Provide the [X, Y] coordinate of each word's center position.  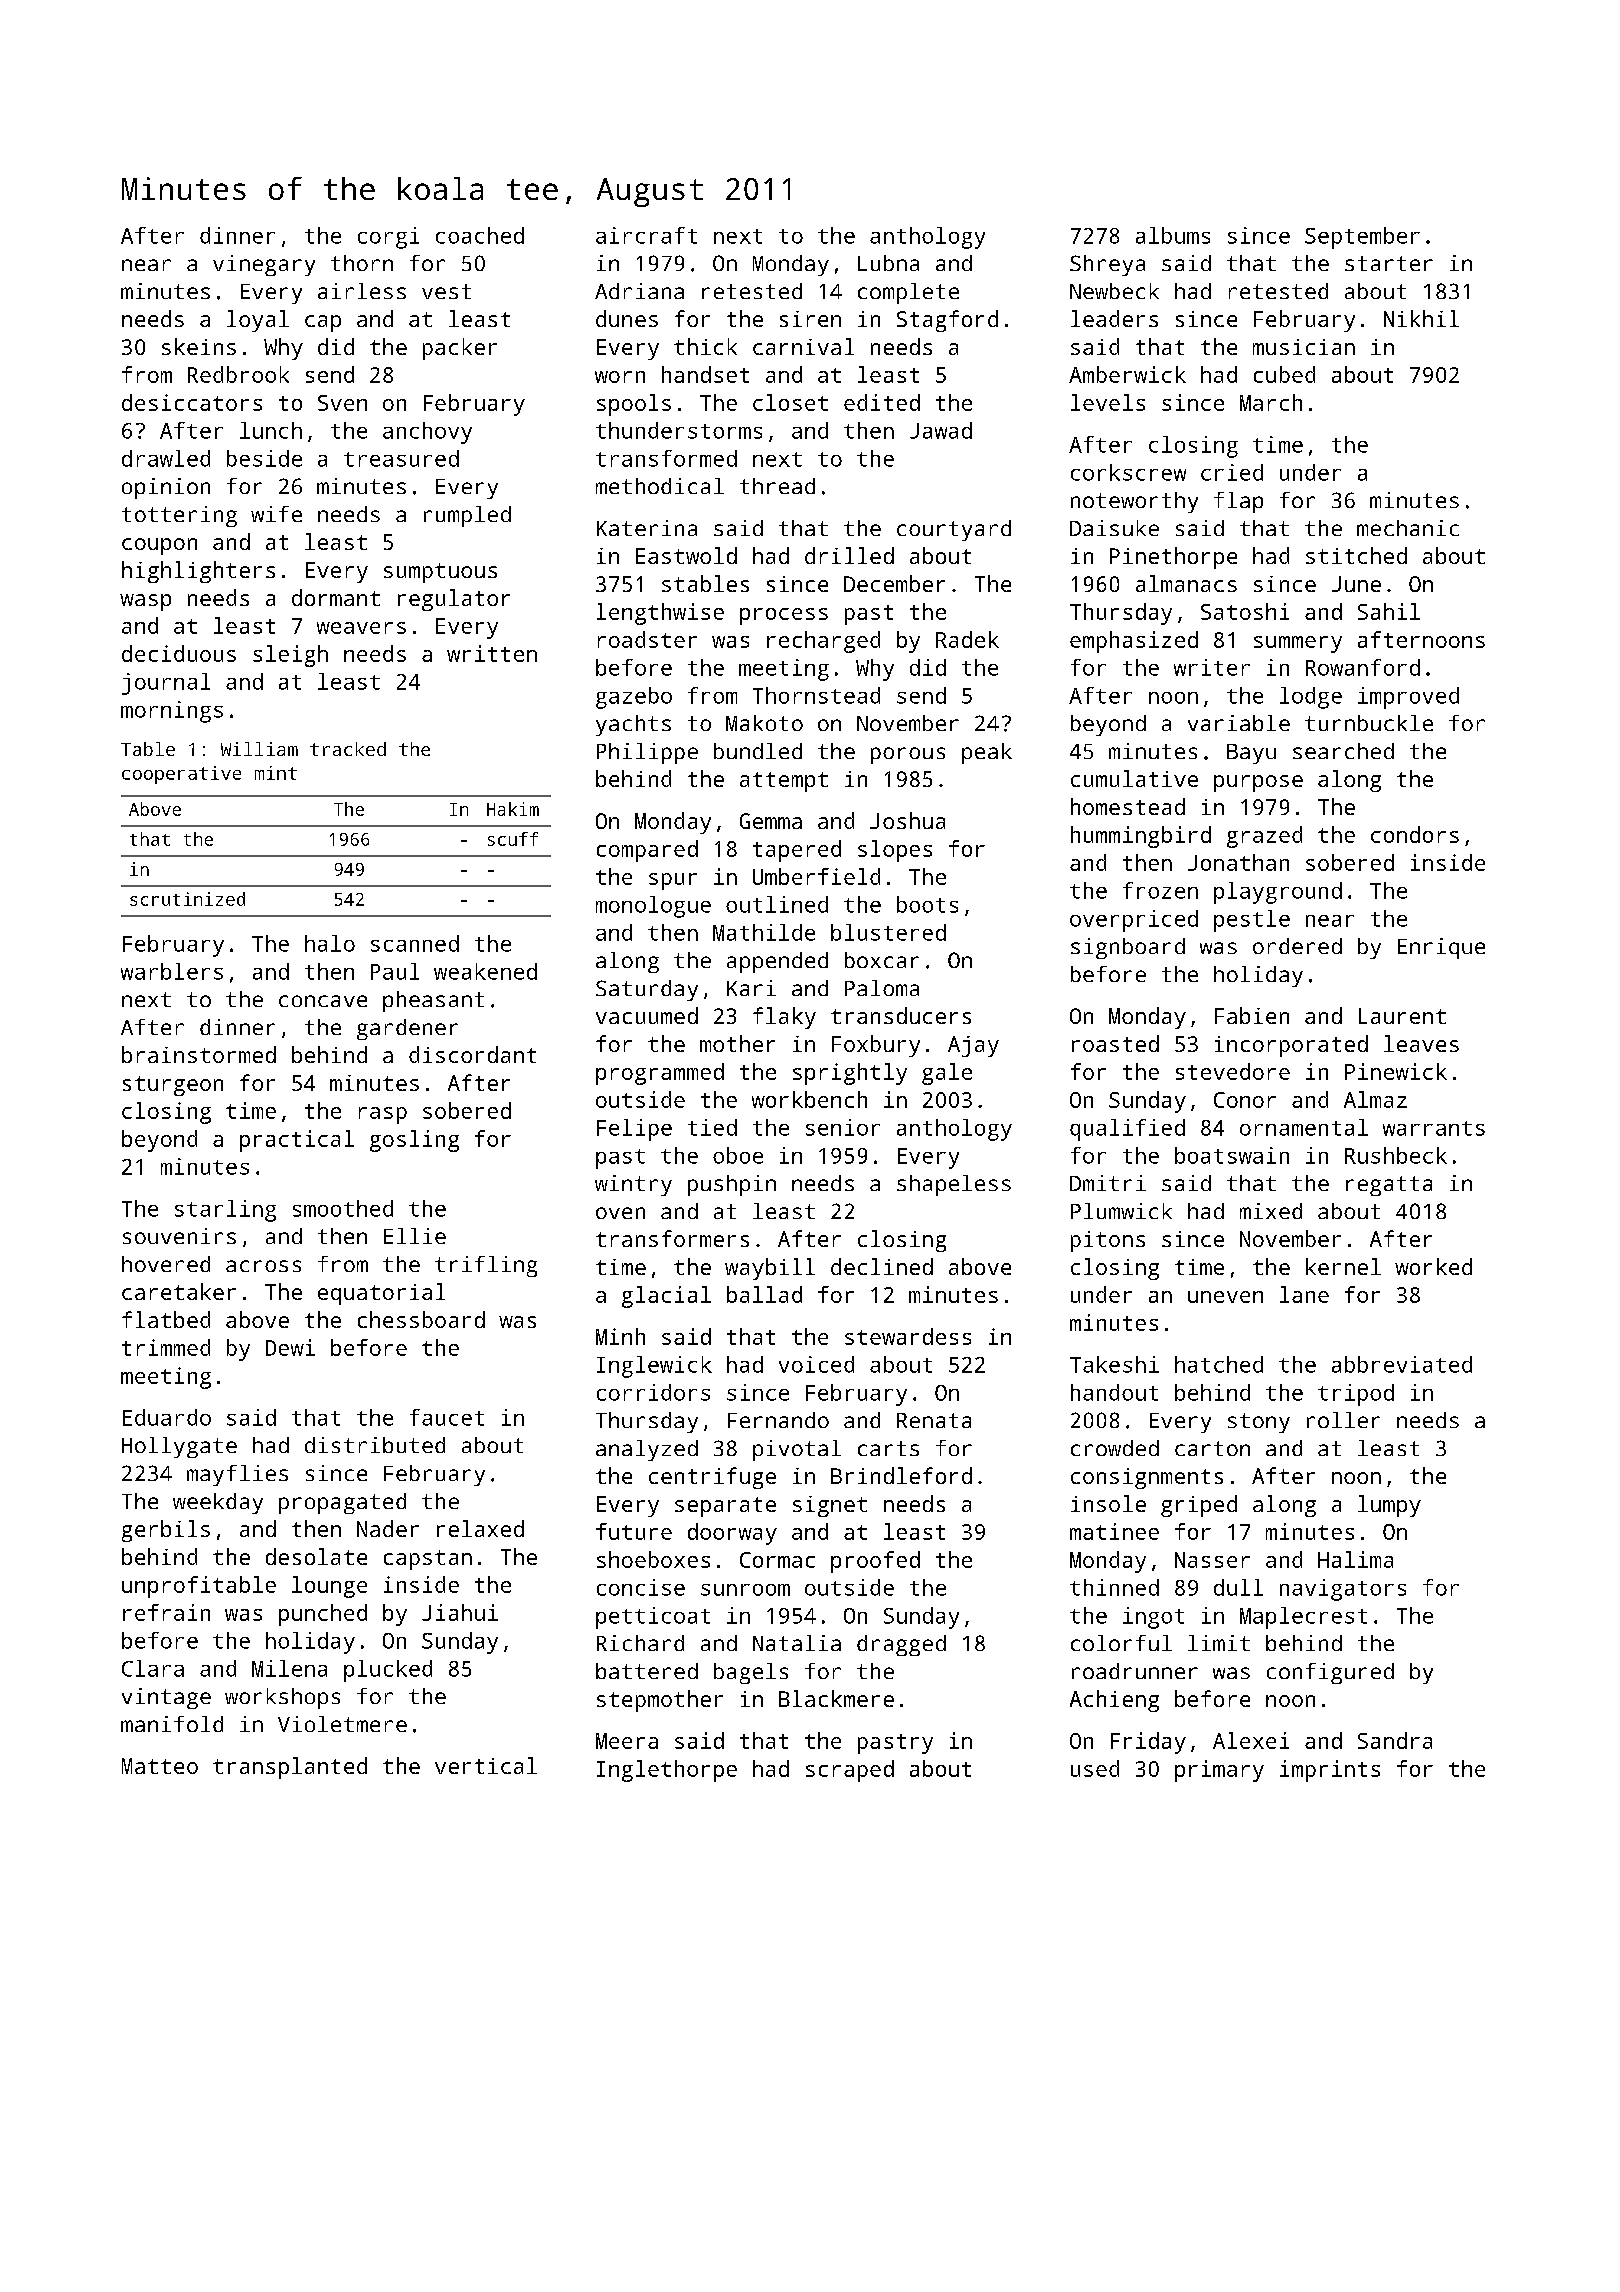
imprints [1330, 1771]
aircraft [646, 235]
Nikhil [1421, 318]
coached [480, 235]
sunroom [745, 1590]
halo [330, 943]
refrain [166, 1612]
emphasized [1134, 642]
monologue [653, 907]
